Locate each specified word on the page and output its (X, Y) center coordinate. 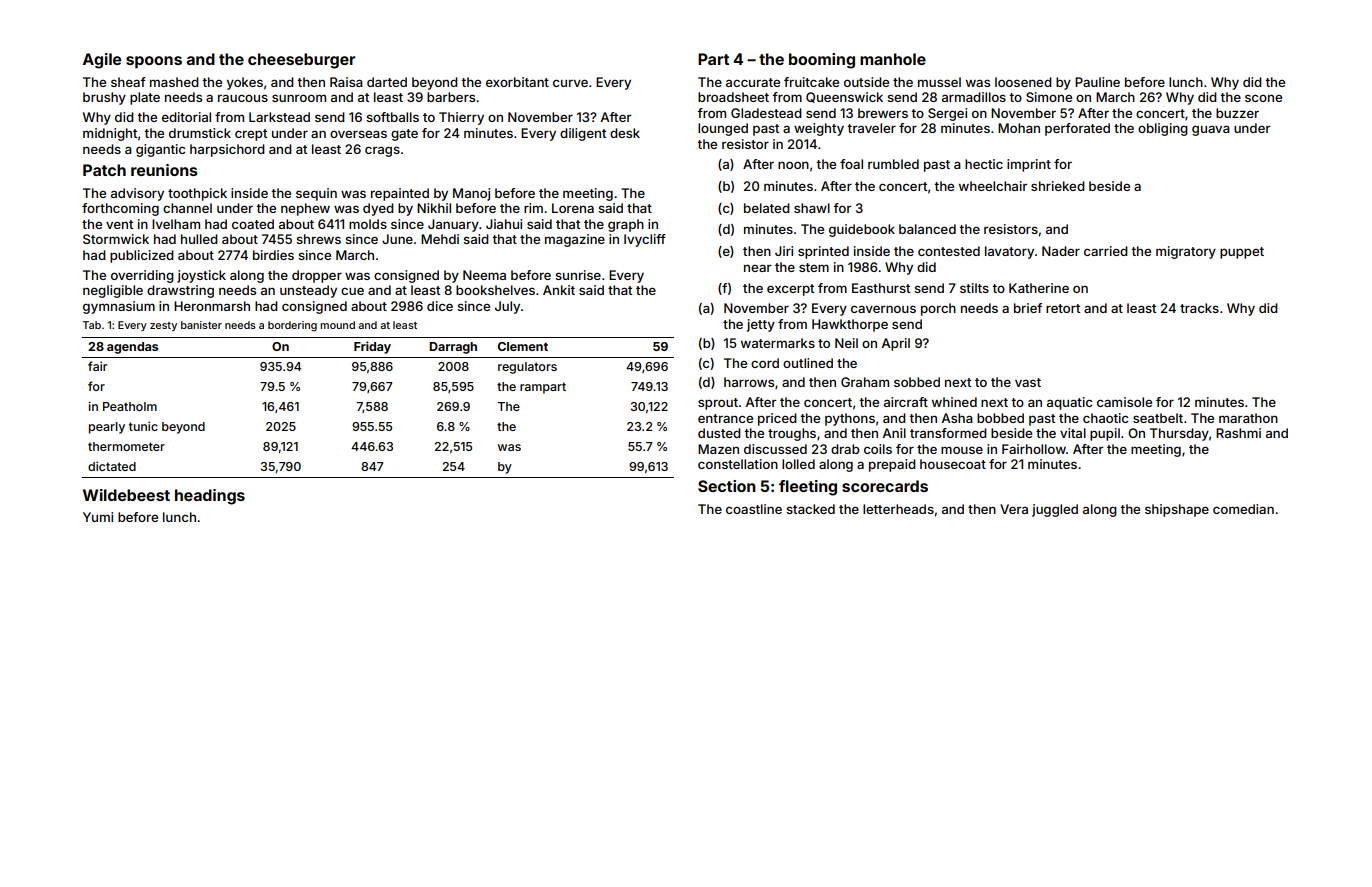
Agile (102, 61)
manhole (893, 59)
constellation (738, 464)
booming (822, 61)
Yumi (98, 517)
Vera (1014, 509)
